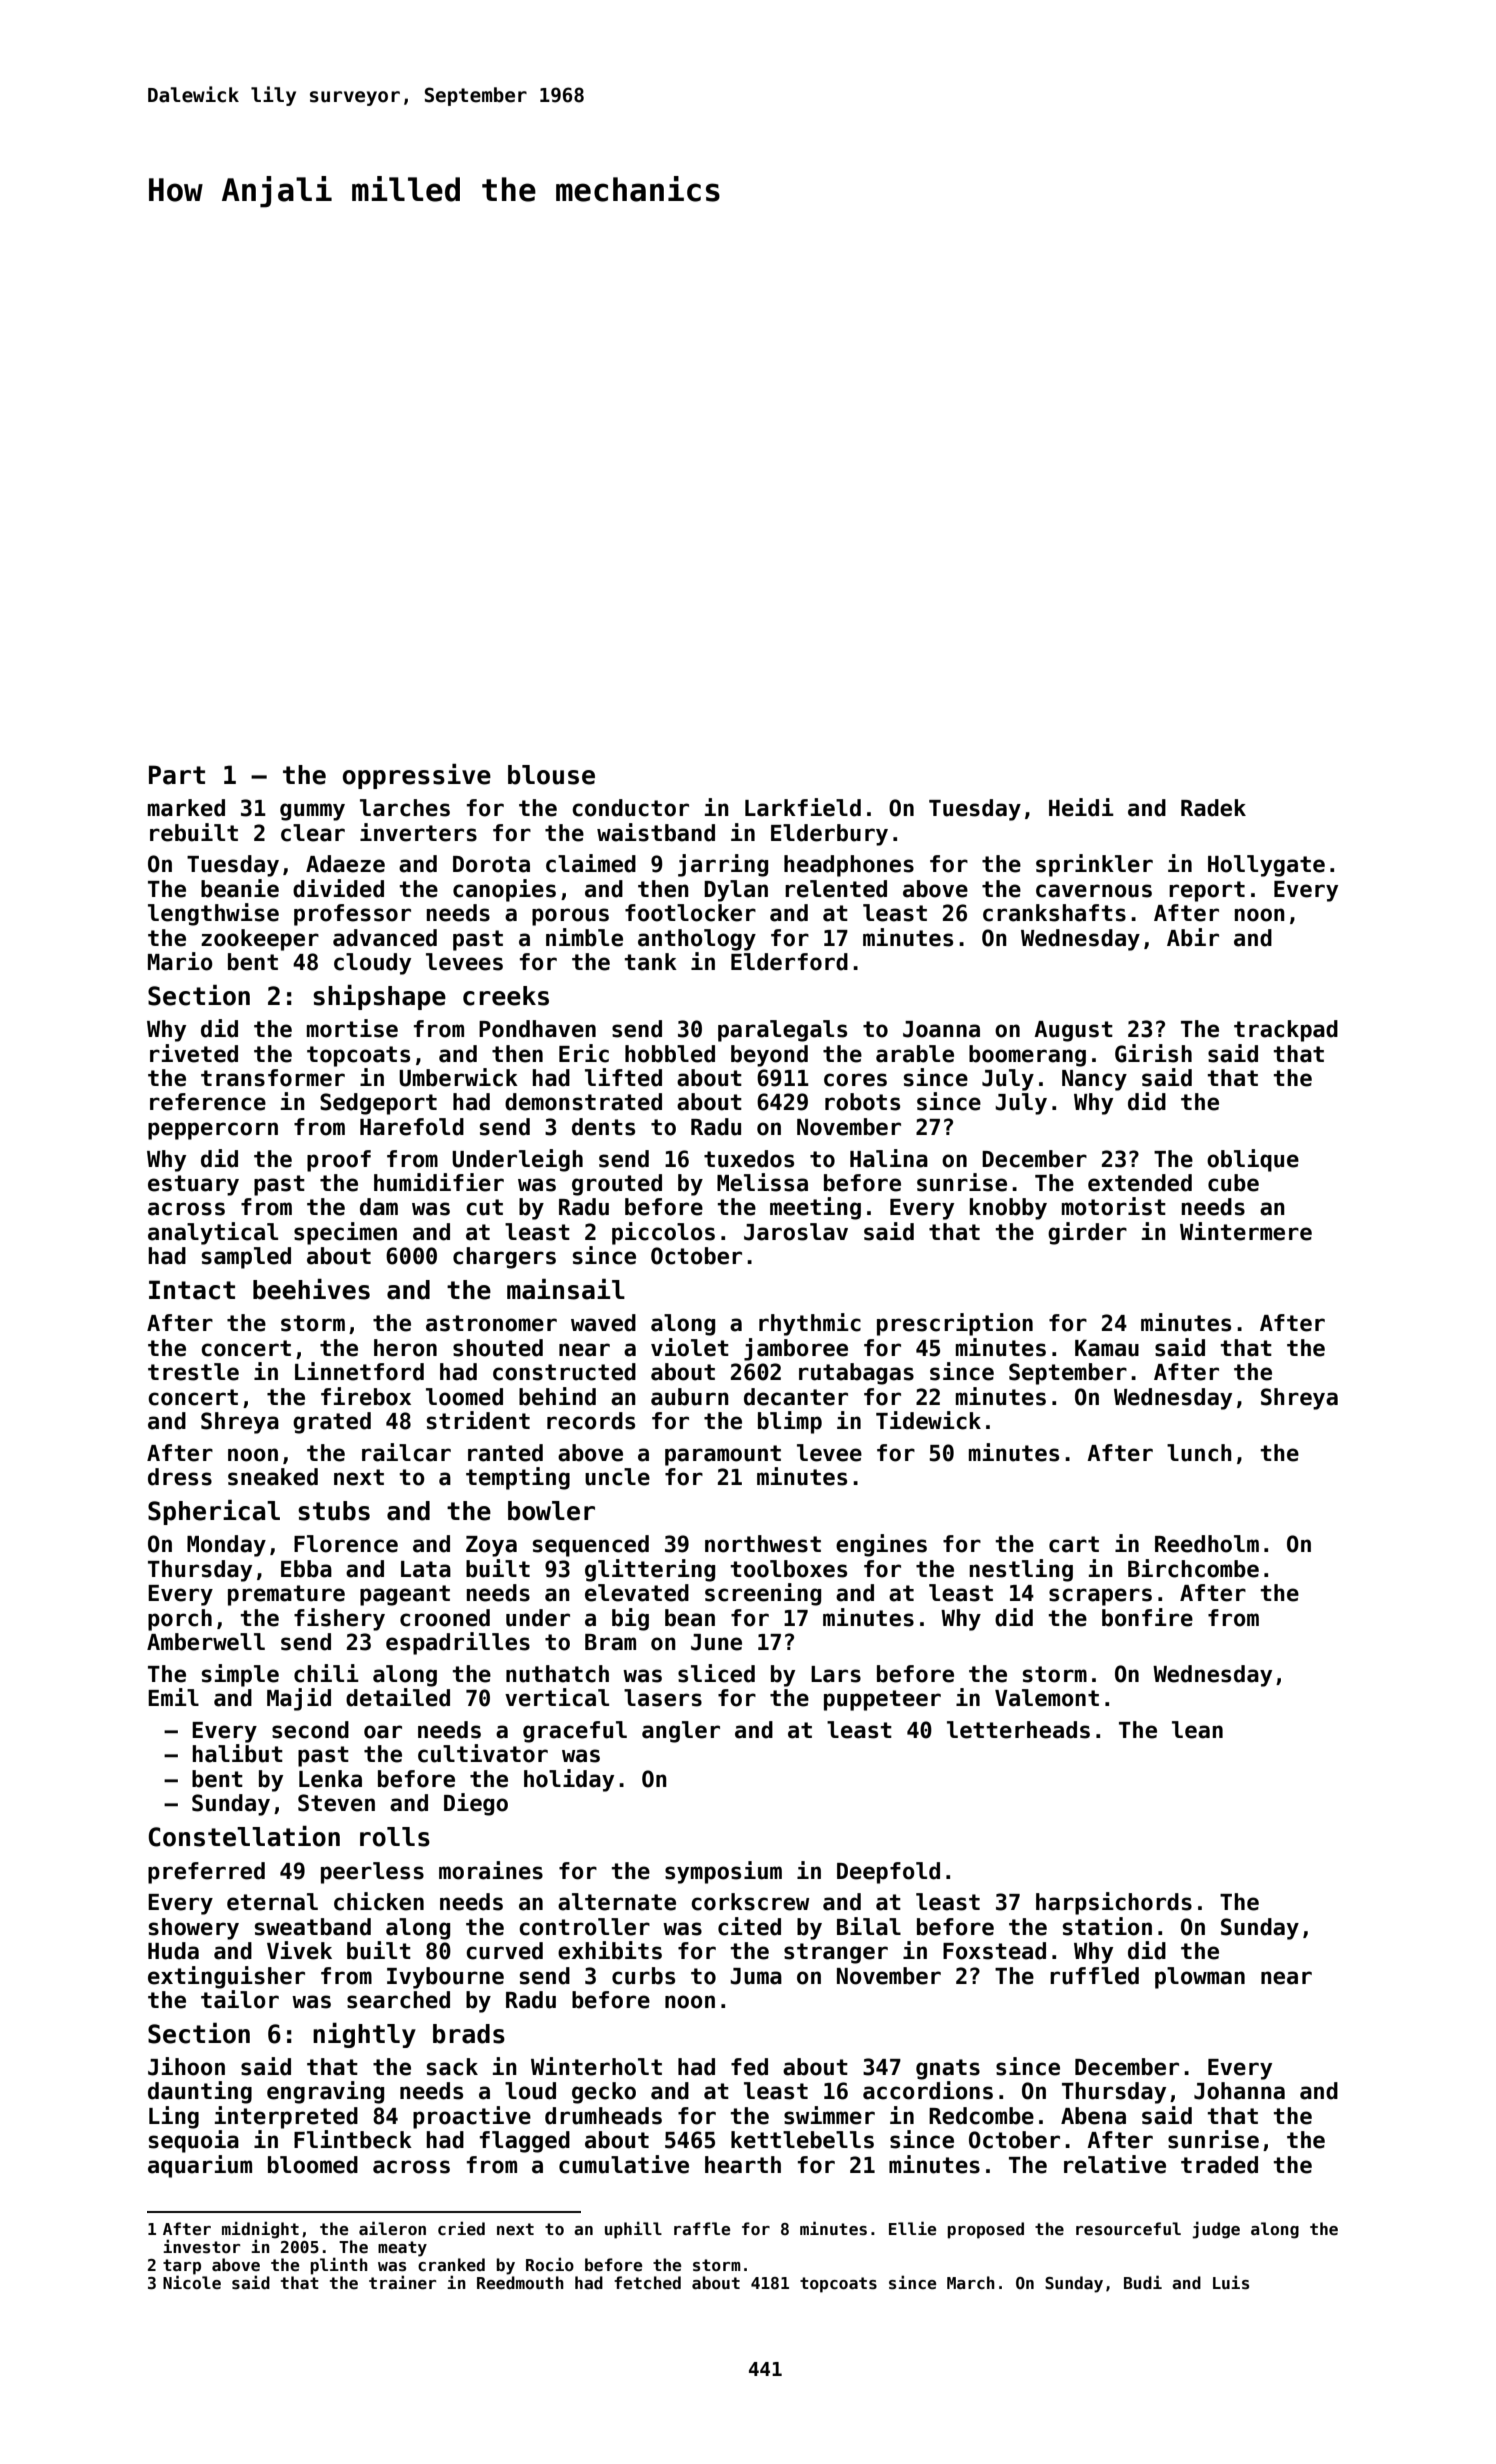 The height and width of the screenshot is (2464, 1496). I want to click on elevated, so click(637, 1593).
